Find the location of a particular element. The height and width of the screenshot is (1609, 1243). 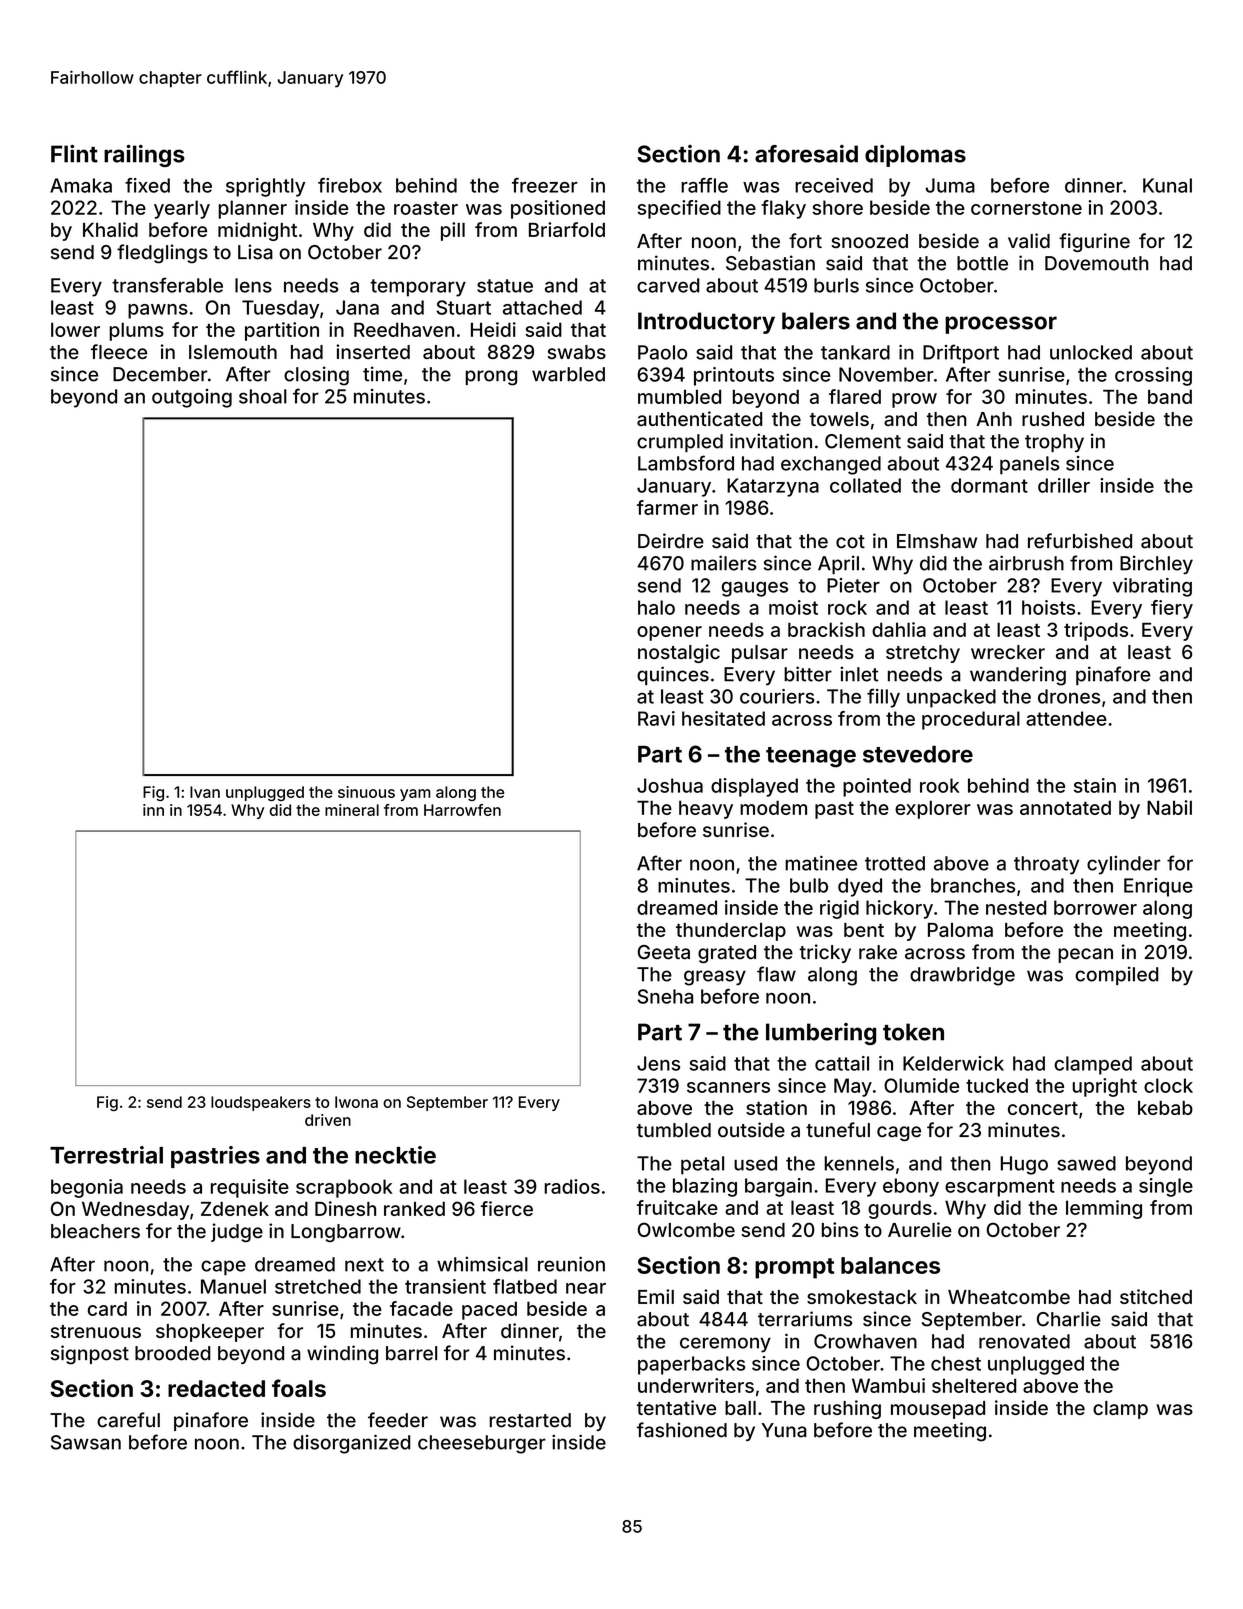

disorganized is located at coordinates (351, 1444).
